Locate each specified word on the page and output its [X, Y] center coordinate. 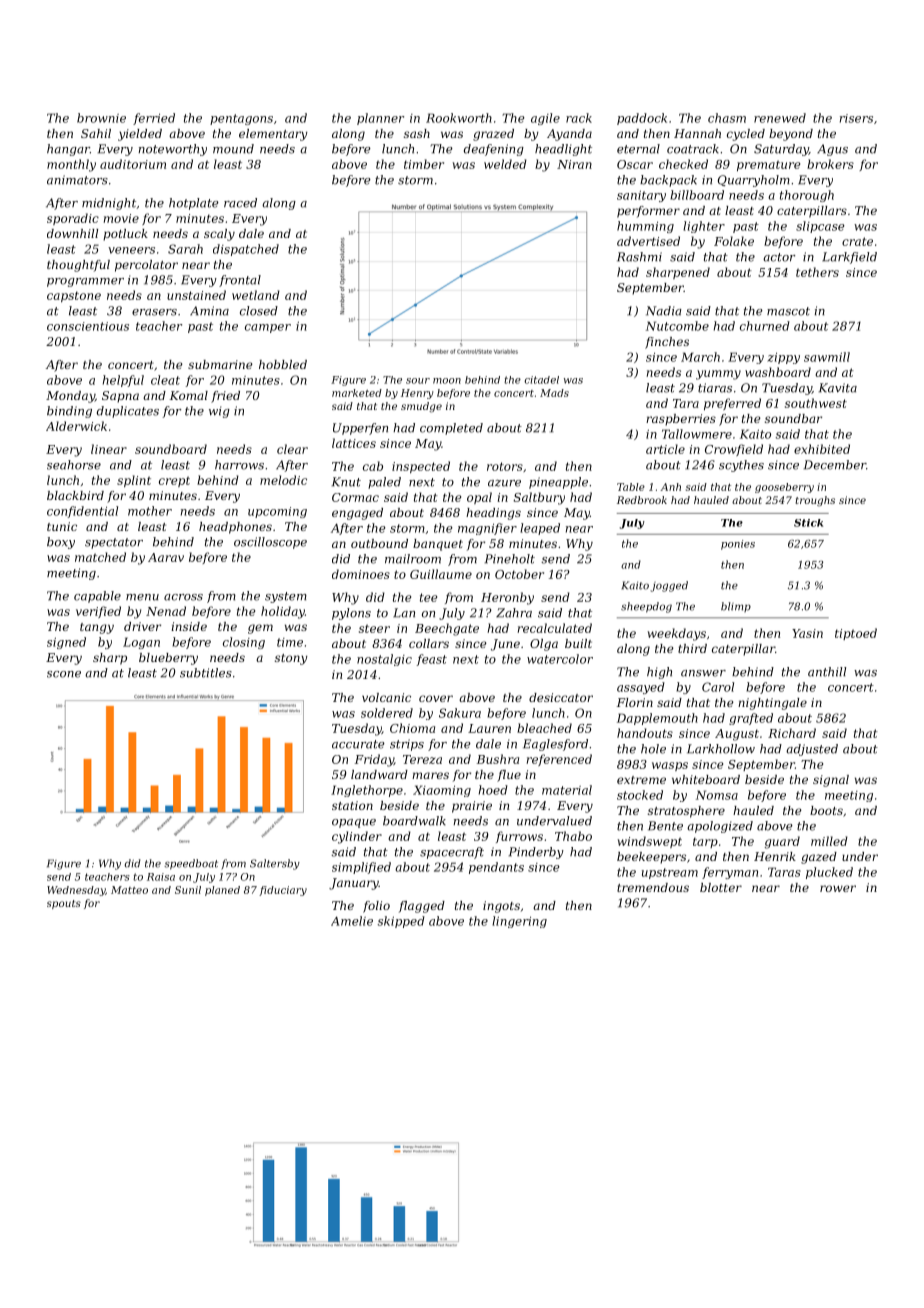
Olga [544, 645]
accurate [358, 744]
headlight [563, 150]
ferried [154, 119]
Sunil [188, 890]
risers [856, 118]
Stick [808, 523]
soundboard [171, 449]
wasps [670, 766]
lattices [354, 443]
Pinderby [536, 853]
